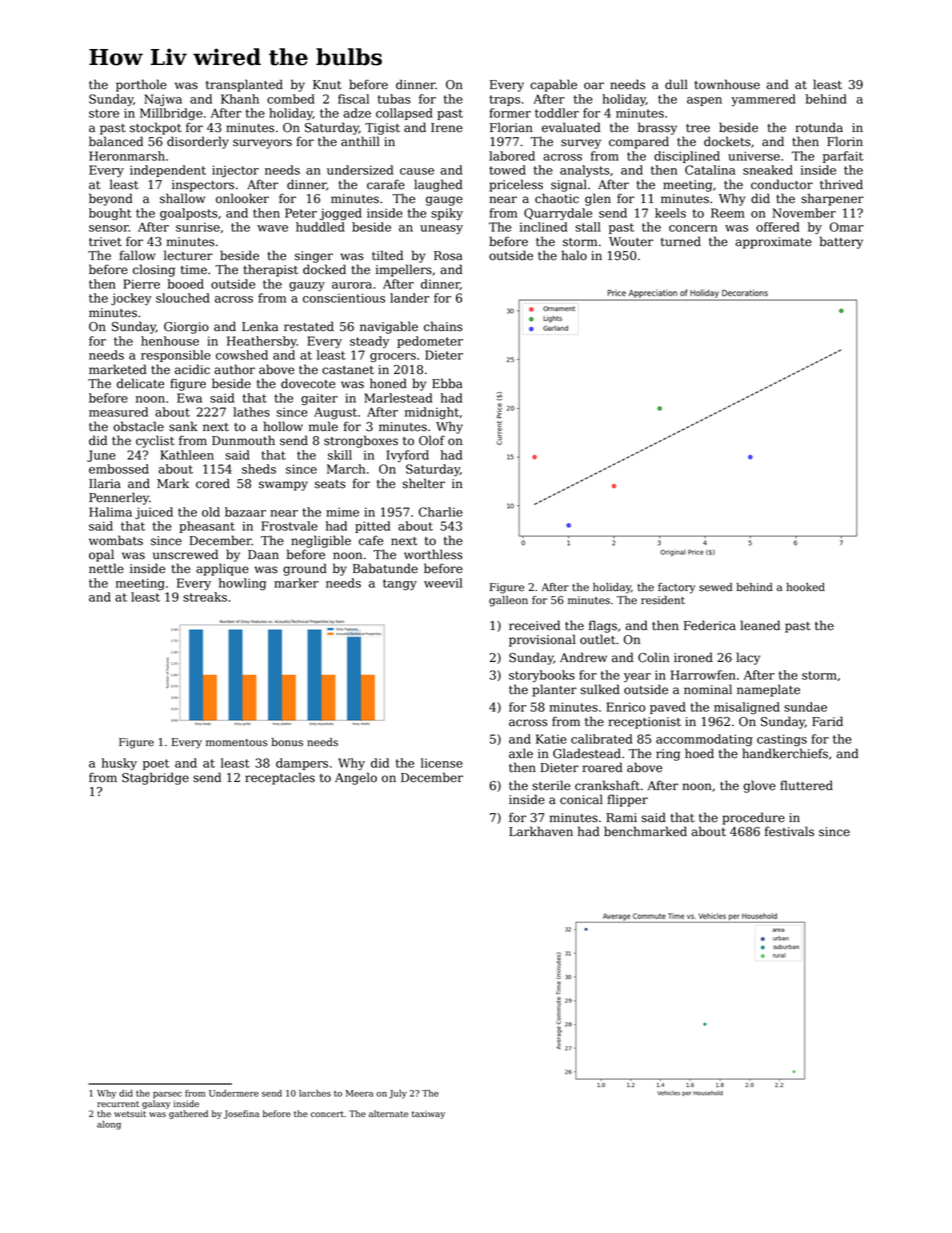 The height and width of the document is (1233, 952). Describe the element at coordinates (676, 588) in the document. I see `factory` at that location.
